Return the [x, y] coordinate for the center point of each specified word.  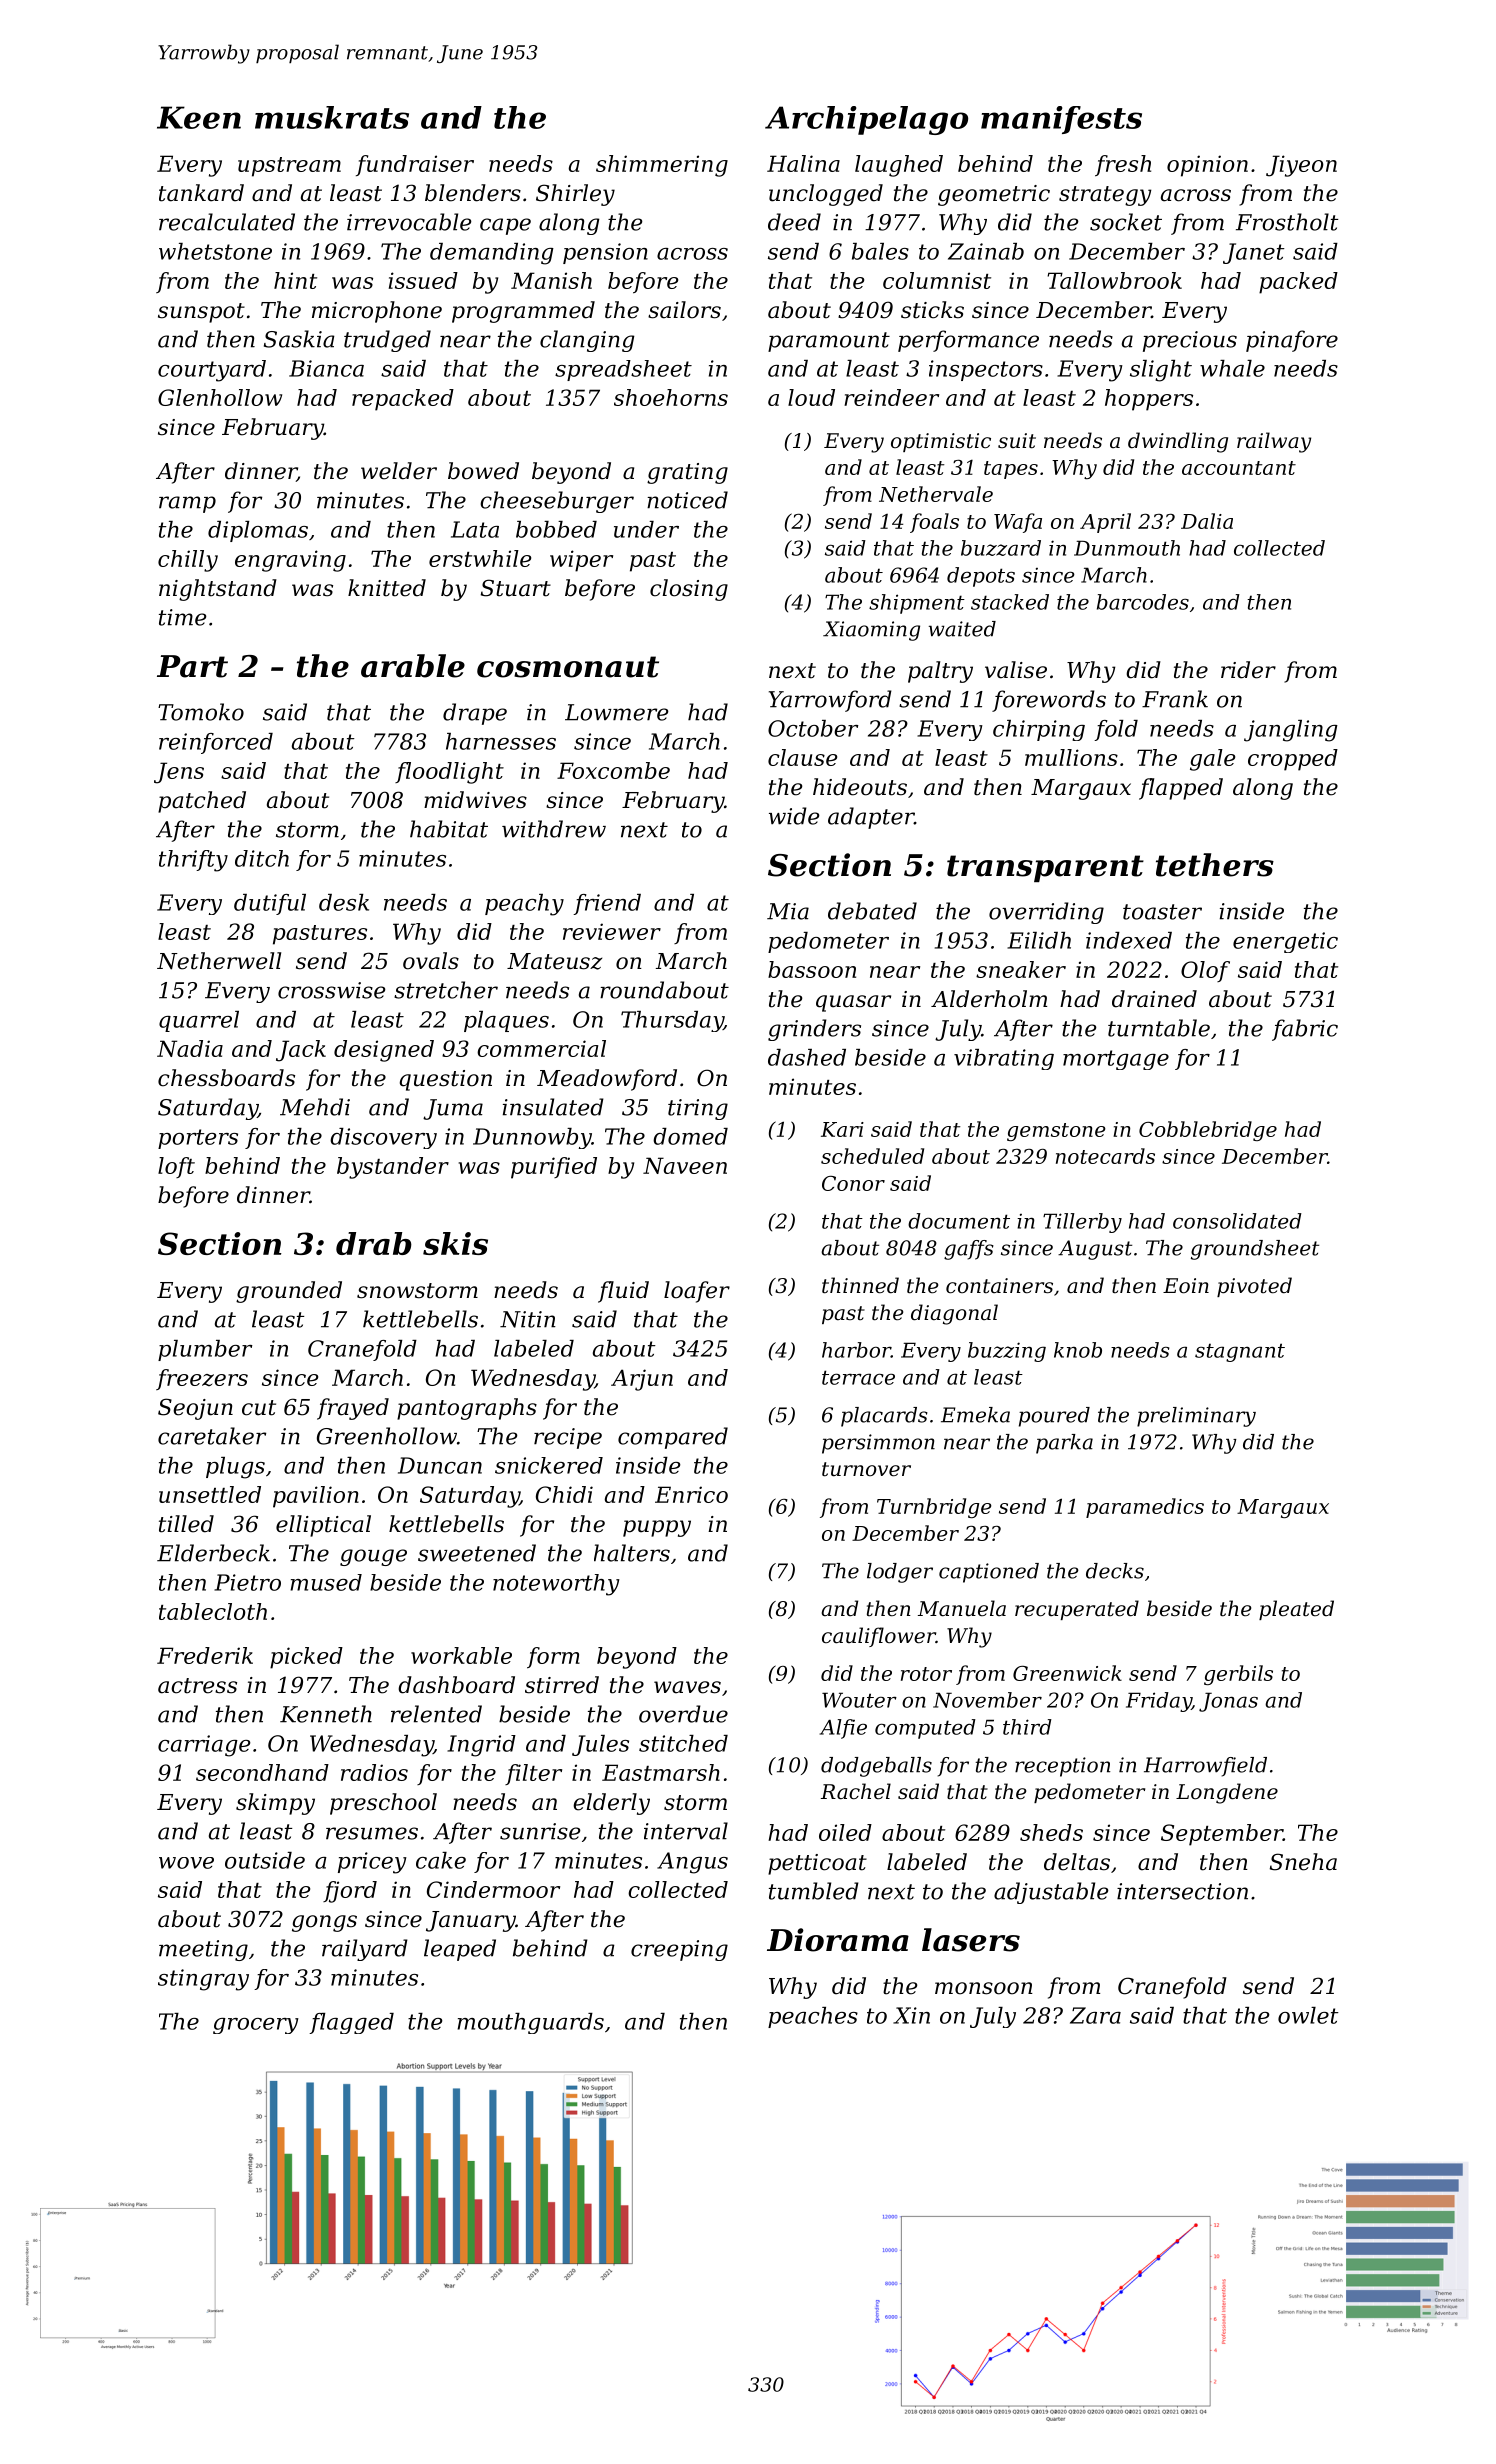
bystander [393, 1168]
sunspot [201, 313]
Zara [1095, 2015]
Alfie [843, 1729]
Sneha [1303, 1862]
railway [1274, 442]
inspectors [986, 370]
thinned [860, 1285]
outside [265, 1860]
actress [197, 1686]
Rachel [856, 1791]
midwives [475, 800]
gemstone [1056, 1132]
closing [689, 590]
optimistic [941, 442]
